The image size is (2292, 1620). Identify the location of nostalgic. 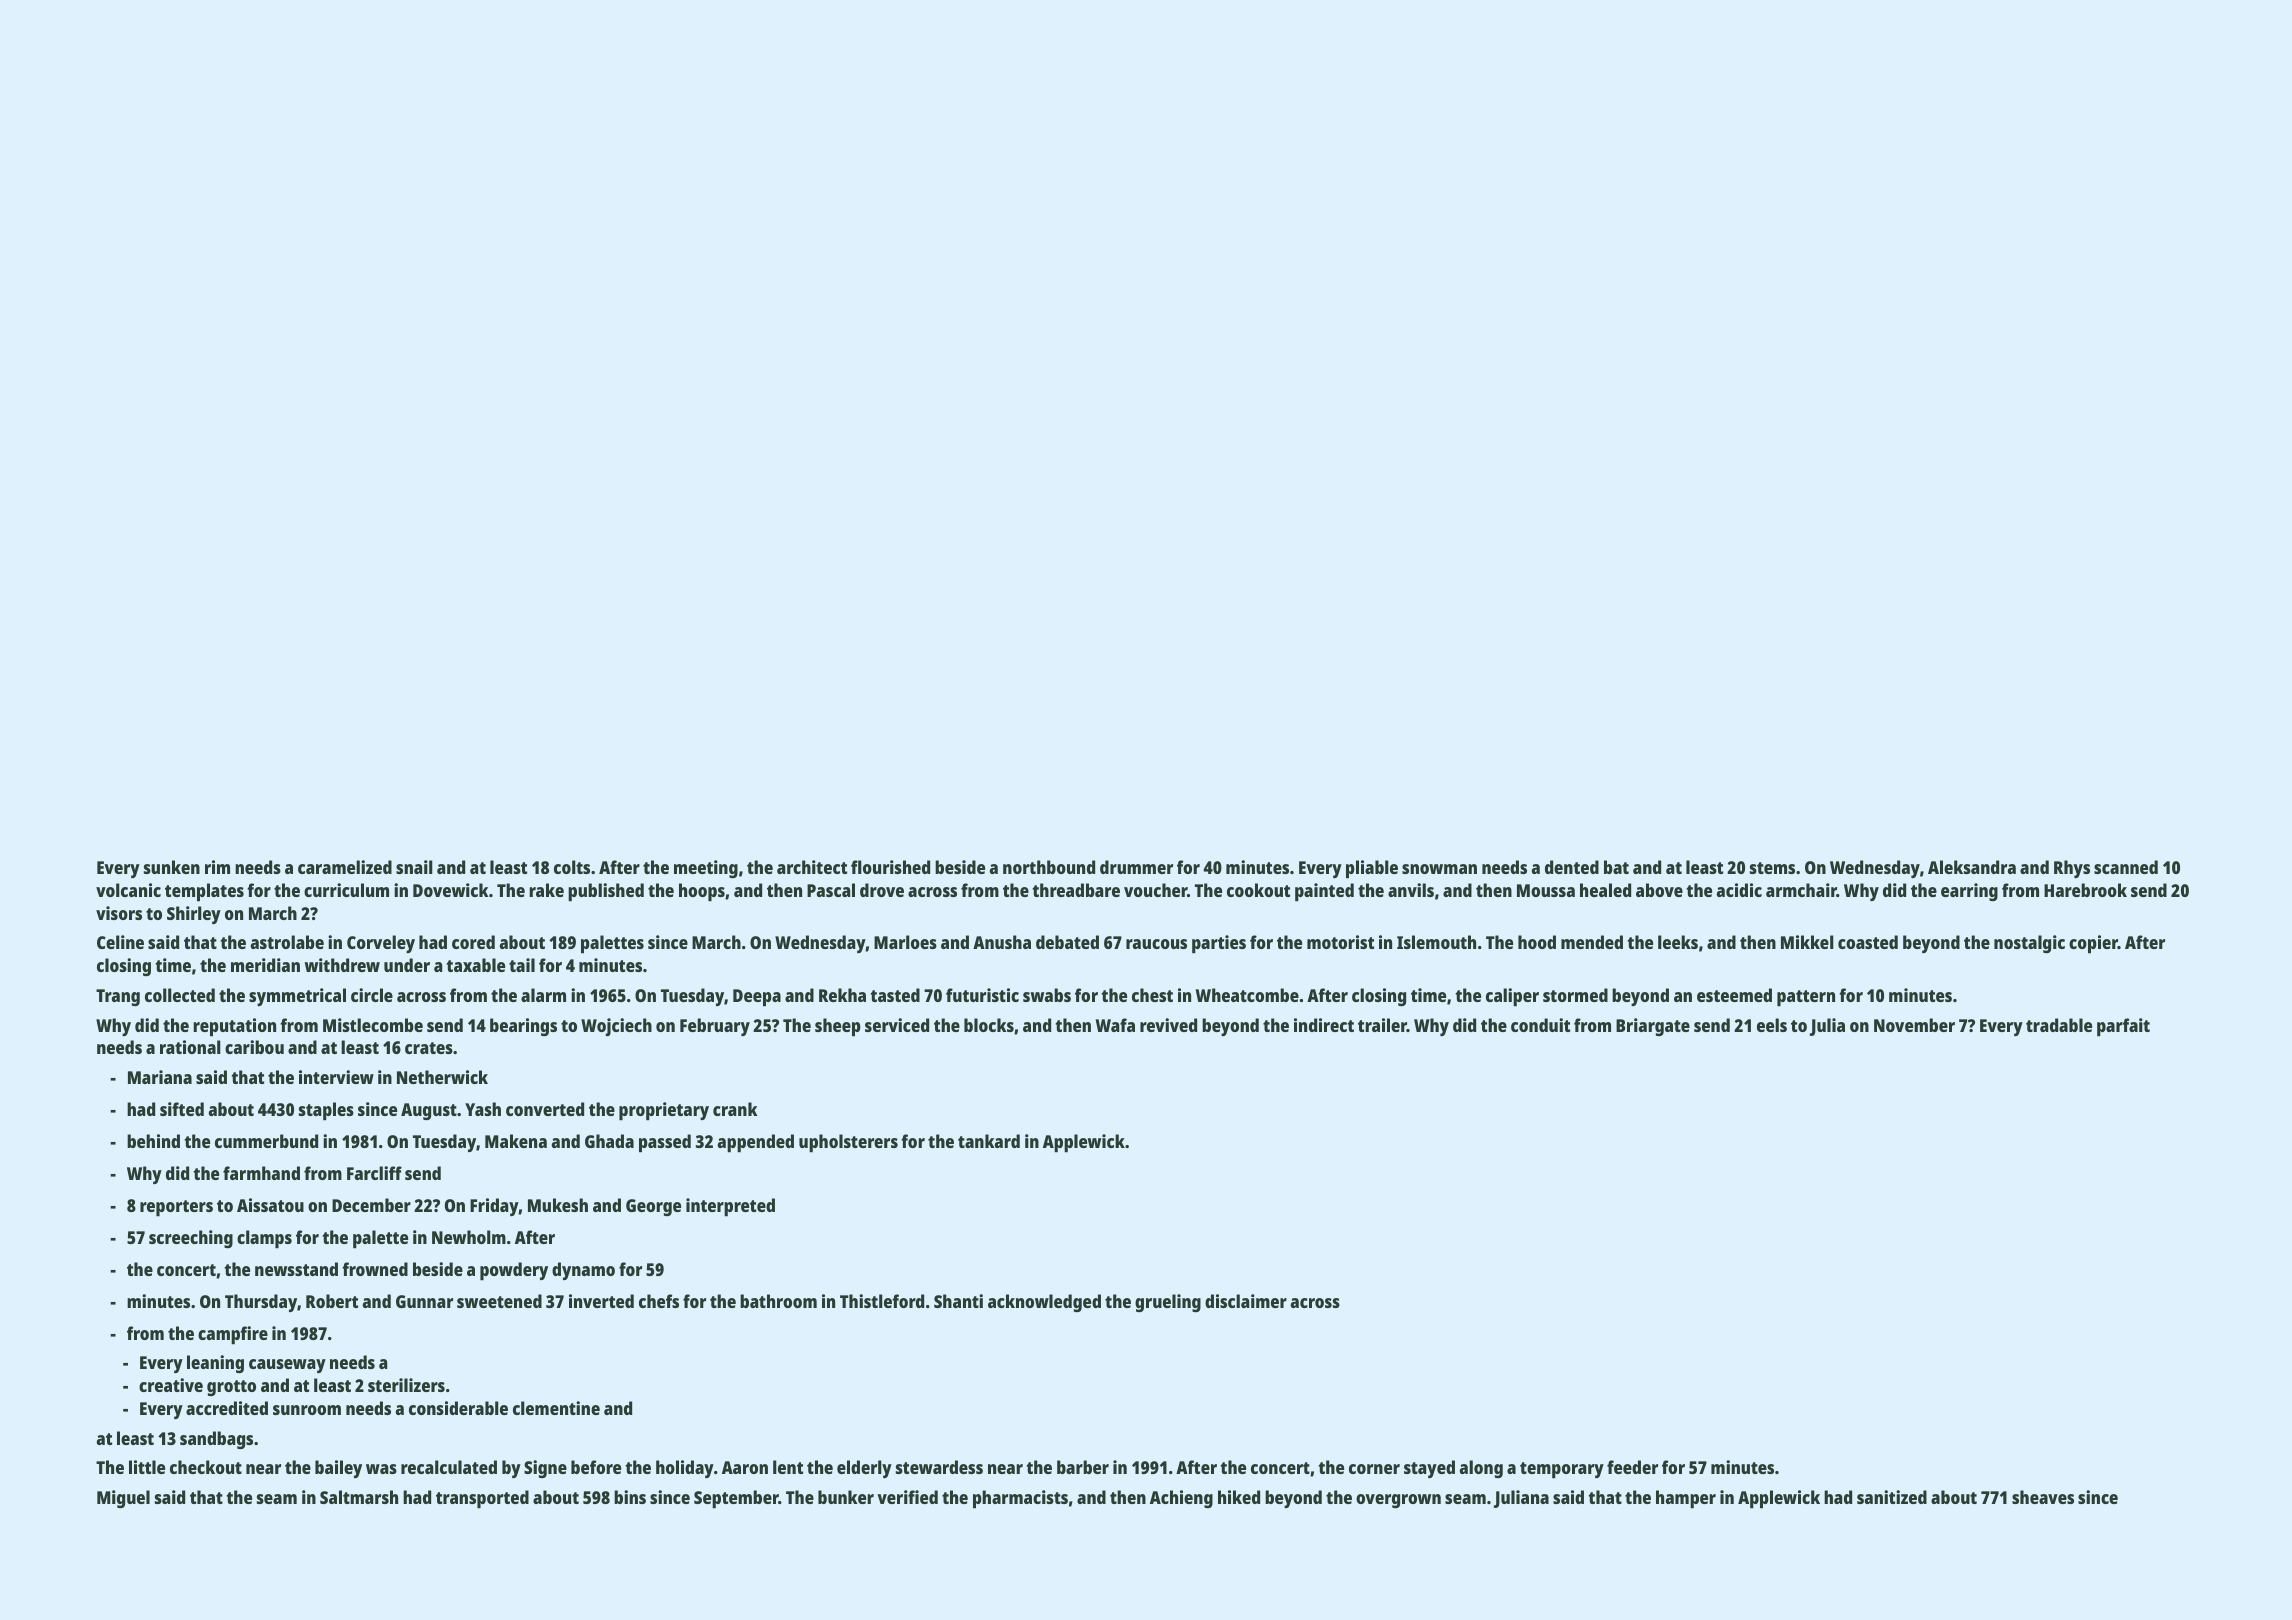
(2029, 944).
